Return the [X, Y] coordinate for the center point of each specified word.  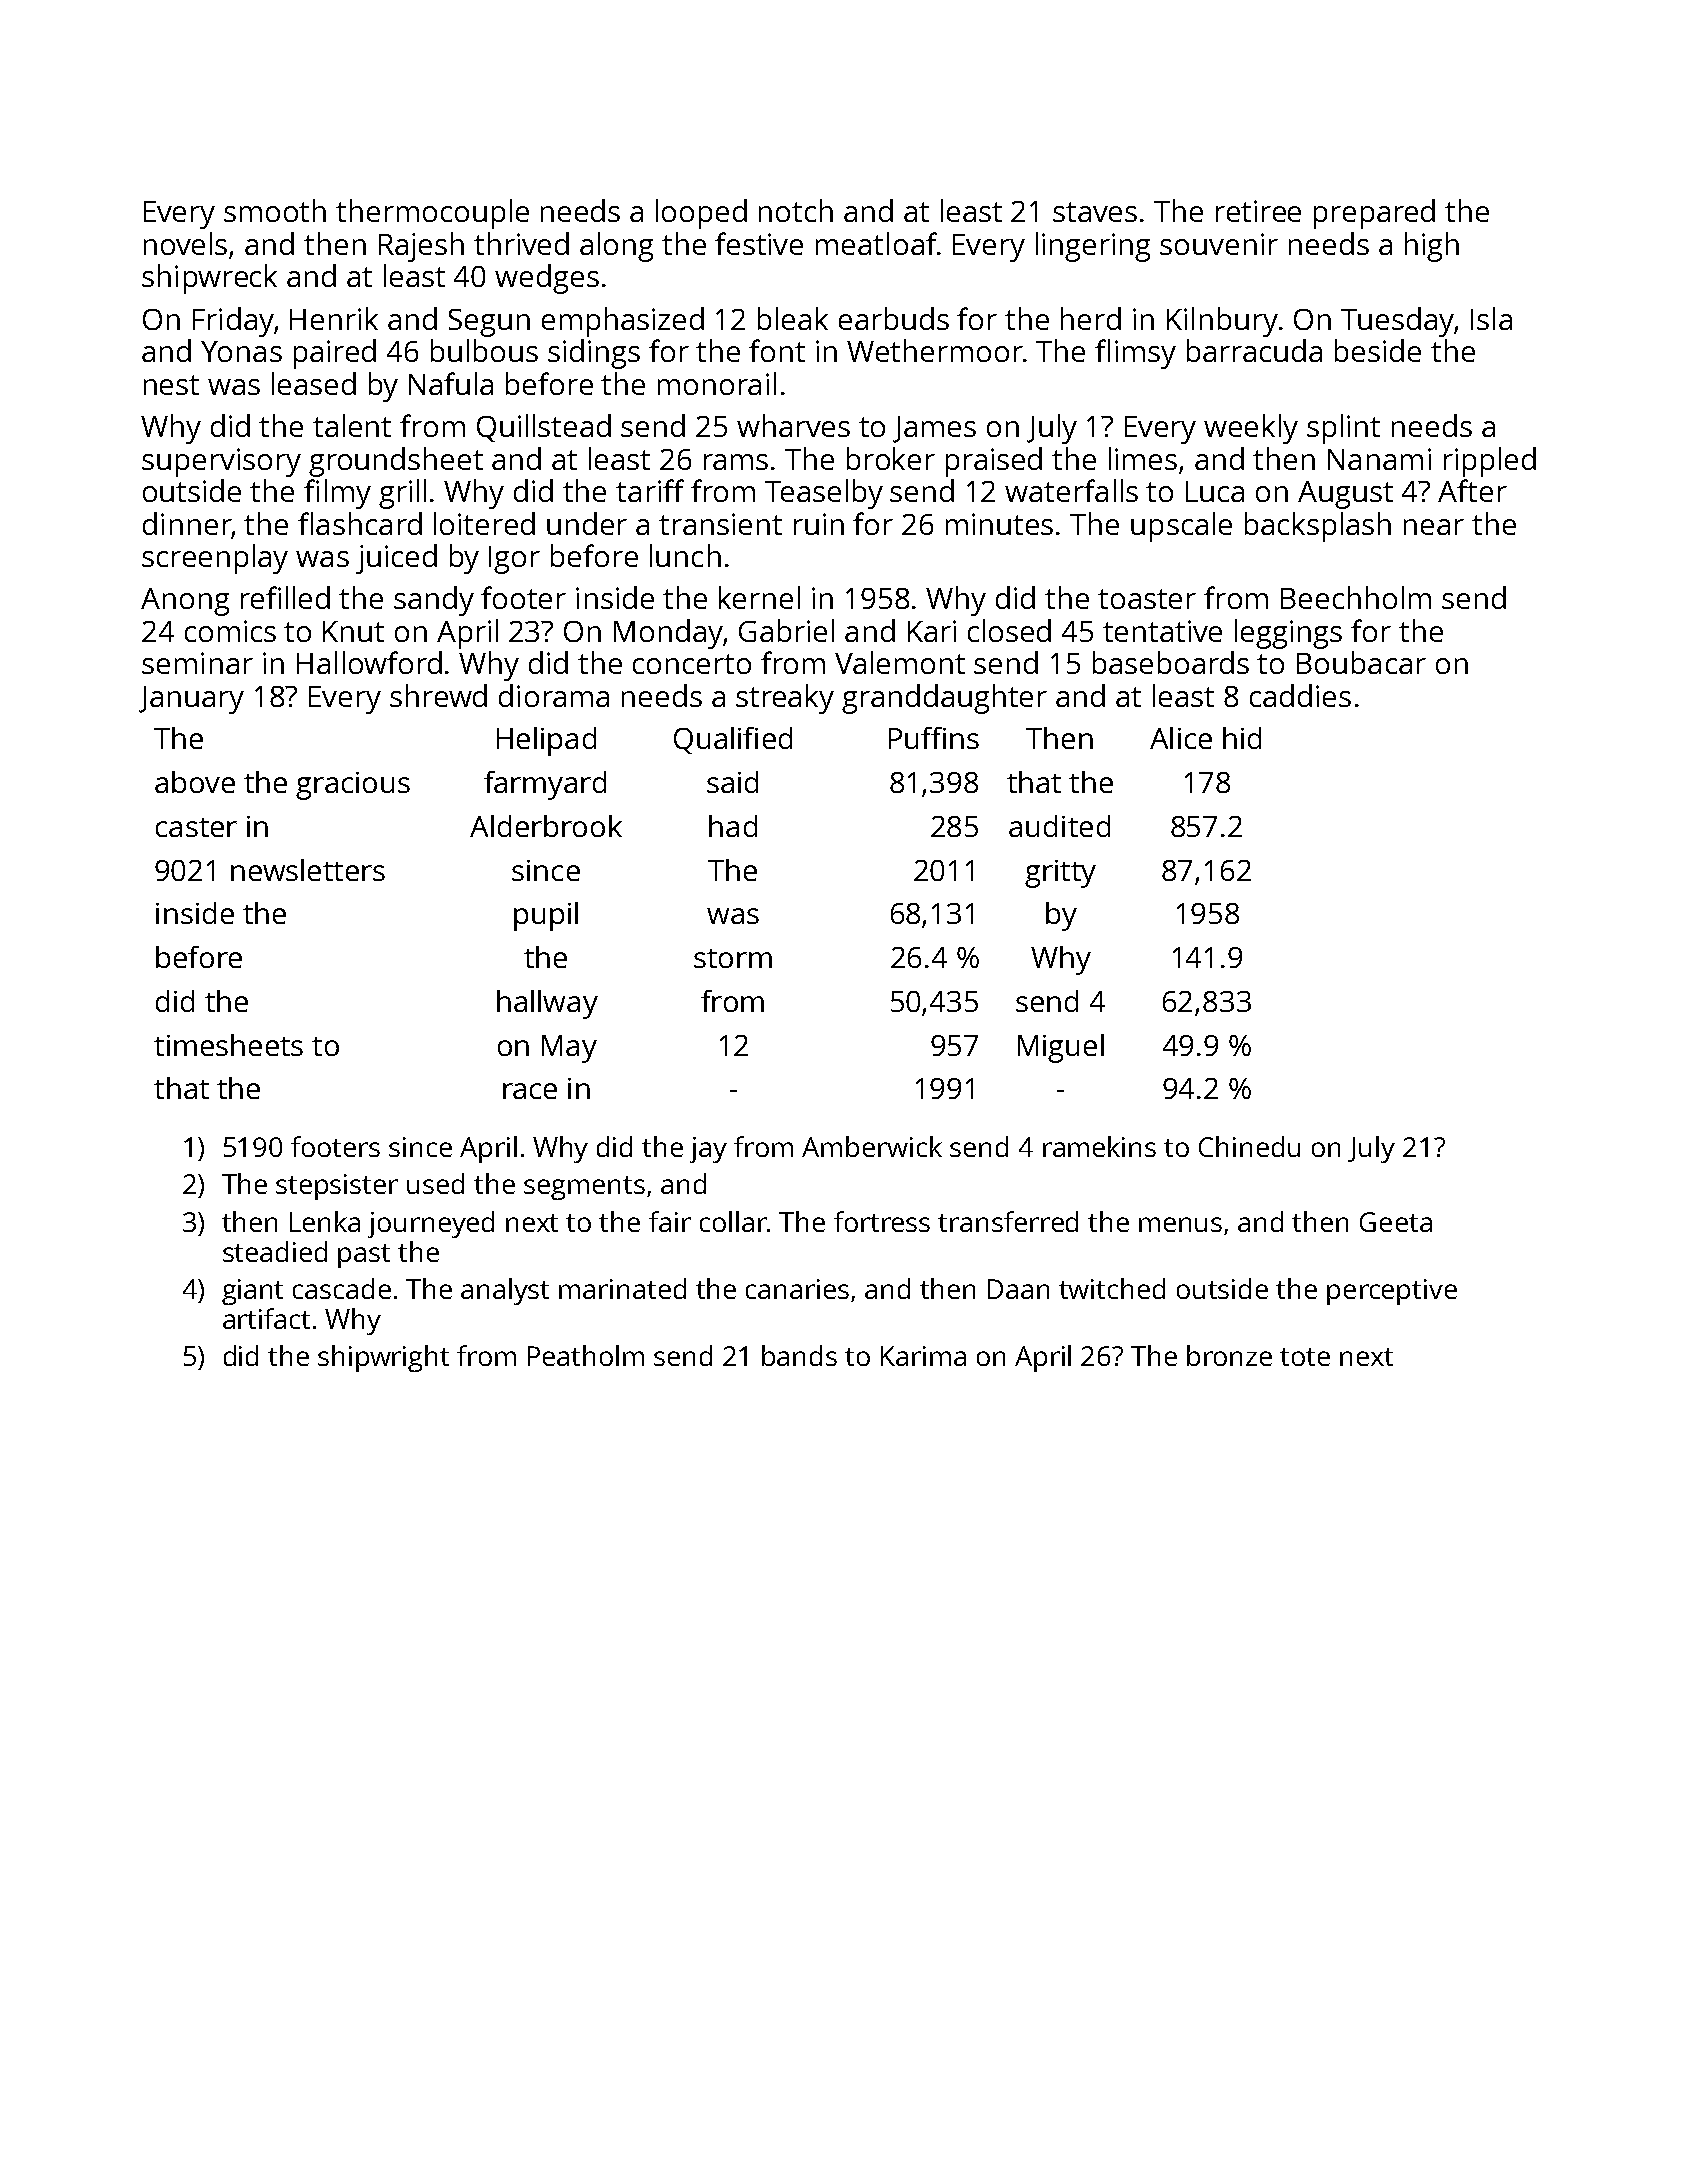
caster [196, 827]
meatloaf [876, 243]
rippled [1490, 462]
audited [1059, 826]
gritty [1060, 874]
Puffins [934, 738]
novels [185, 243]
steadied [275, 1251]
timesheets [228, 1045]
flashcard [360, 523]
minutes [999, 524]
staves [1095, 212]
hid [1242, 738]
